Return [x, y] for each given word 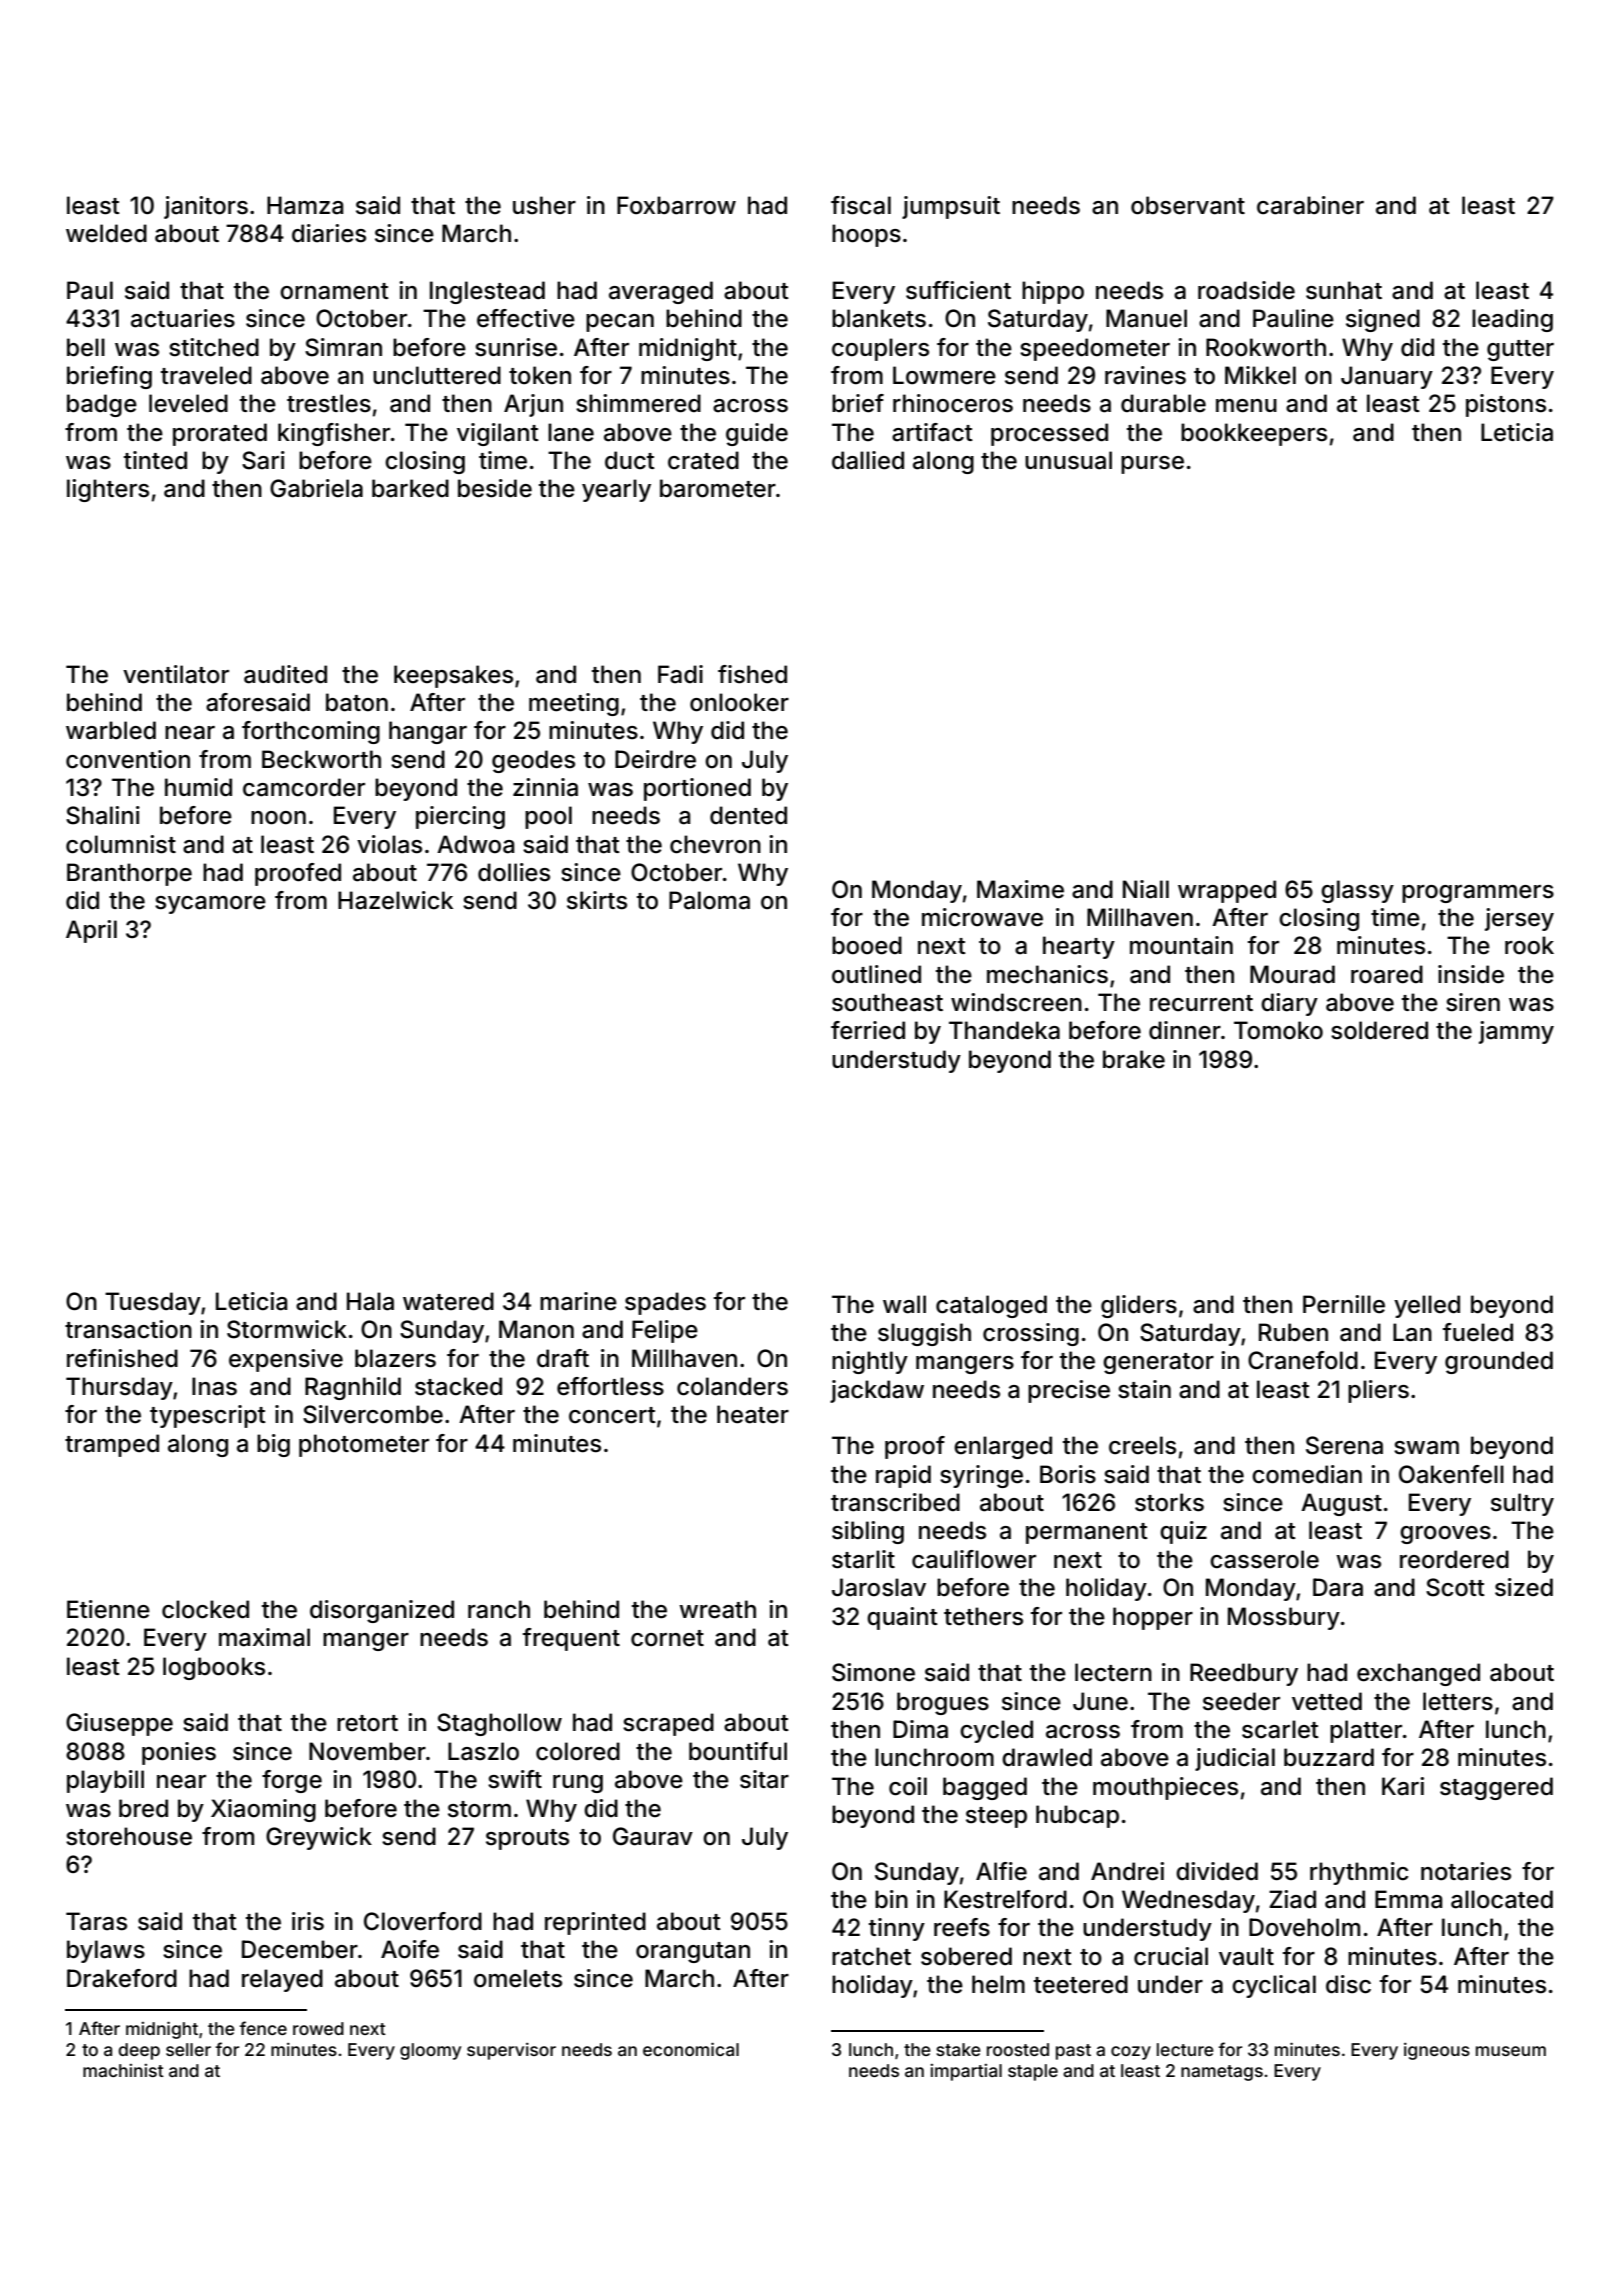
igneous [1437, 2051]
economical [691, 2049]
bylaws [106, 1951]
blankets [879, 318]
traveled [206, 375]
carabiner [1310, 205]
